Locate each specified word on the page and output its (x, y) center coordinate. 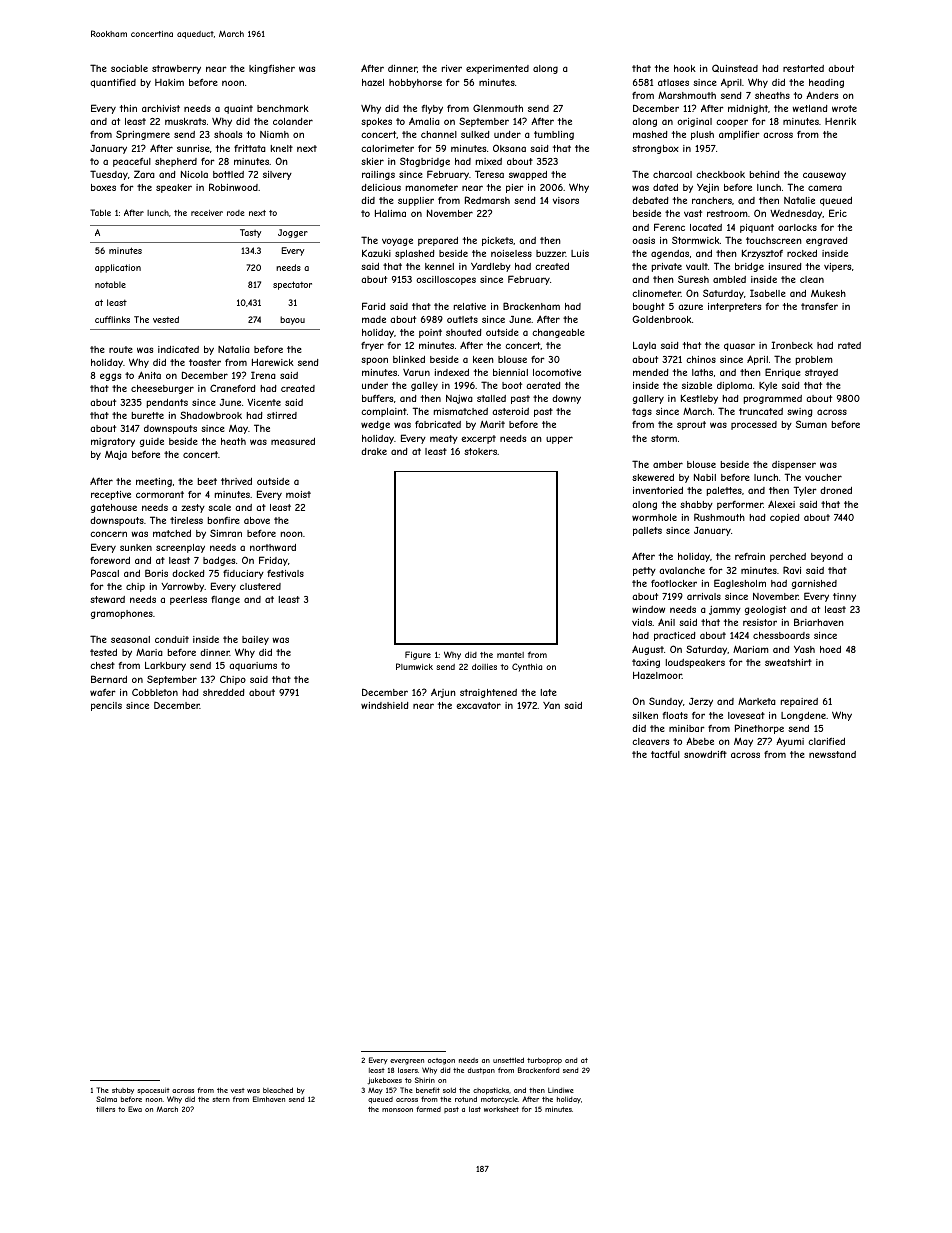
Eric (838, 213)
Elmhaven (269, 1099)
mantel (510, 655)
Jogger (293, 233)
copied (784, 518)
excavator (478, 705)
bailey (255, 640)
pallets (647, 531)
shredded (223, 692)
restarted (803, 68)
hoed (830, 649)
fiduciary (243, 574)
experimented (497, 69)
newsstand (832, 754)
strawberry (176, 69)
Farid (373, 306)
